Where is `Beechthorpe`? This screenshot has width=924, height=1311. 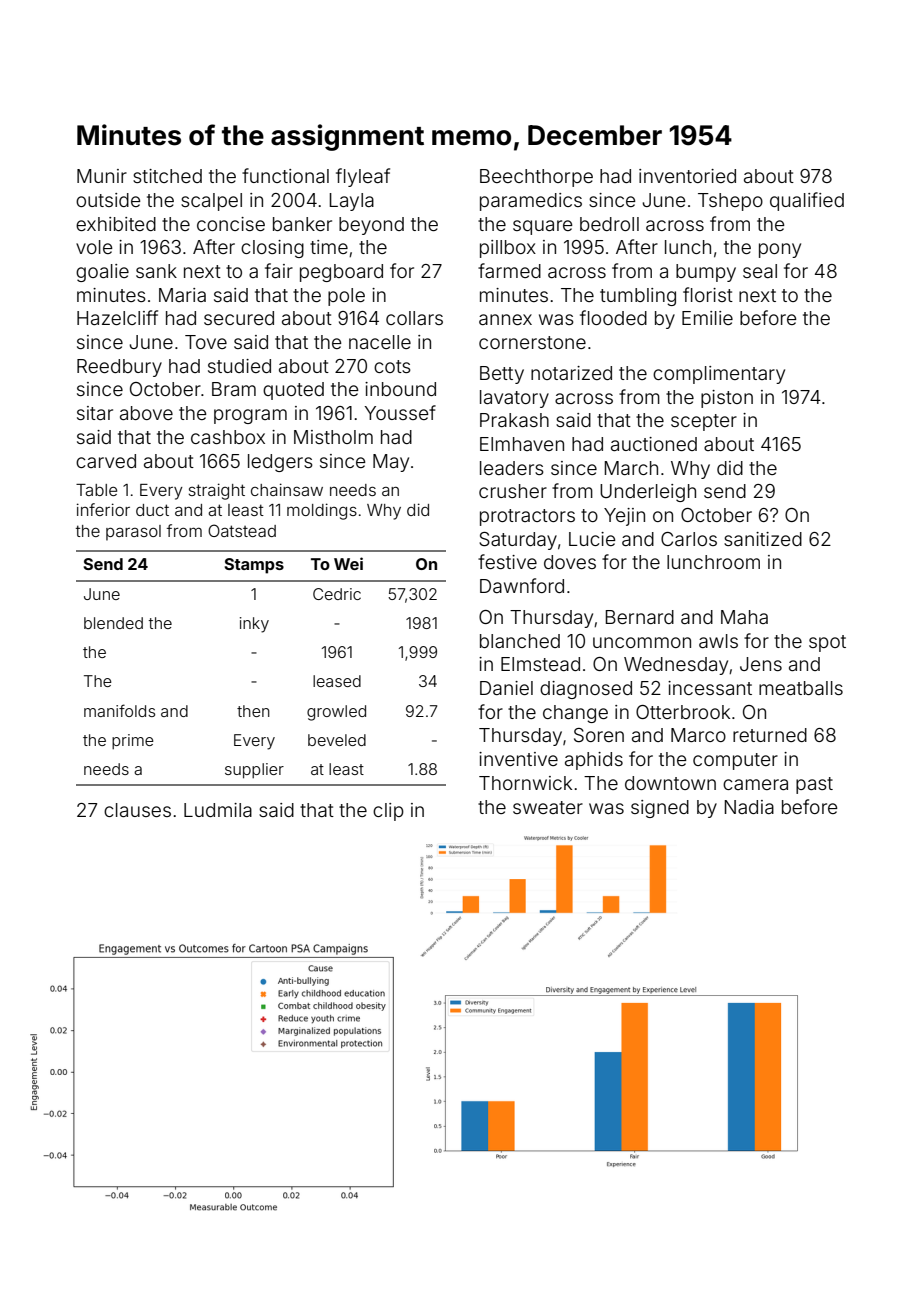
Beechthorpe is located at coordinates (536, 178).
